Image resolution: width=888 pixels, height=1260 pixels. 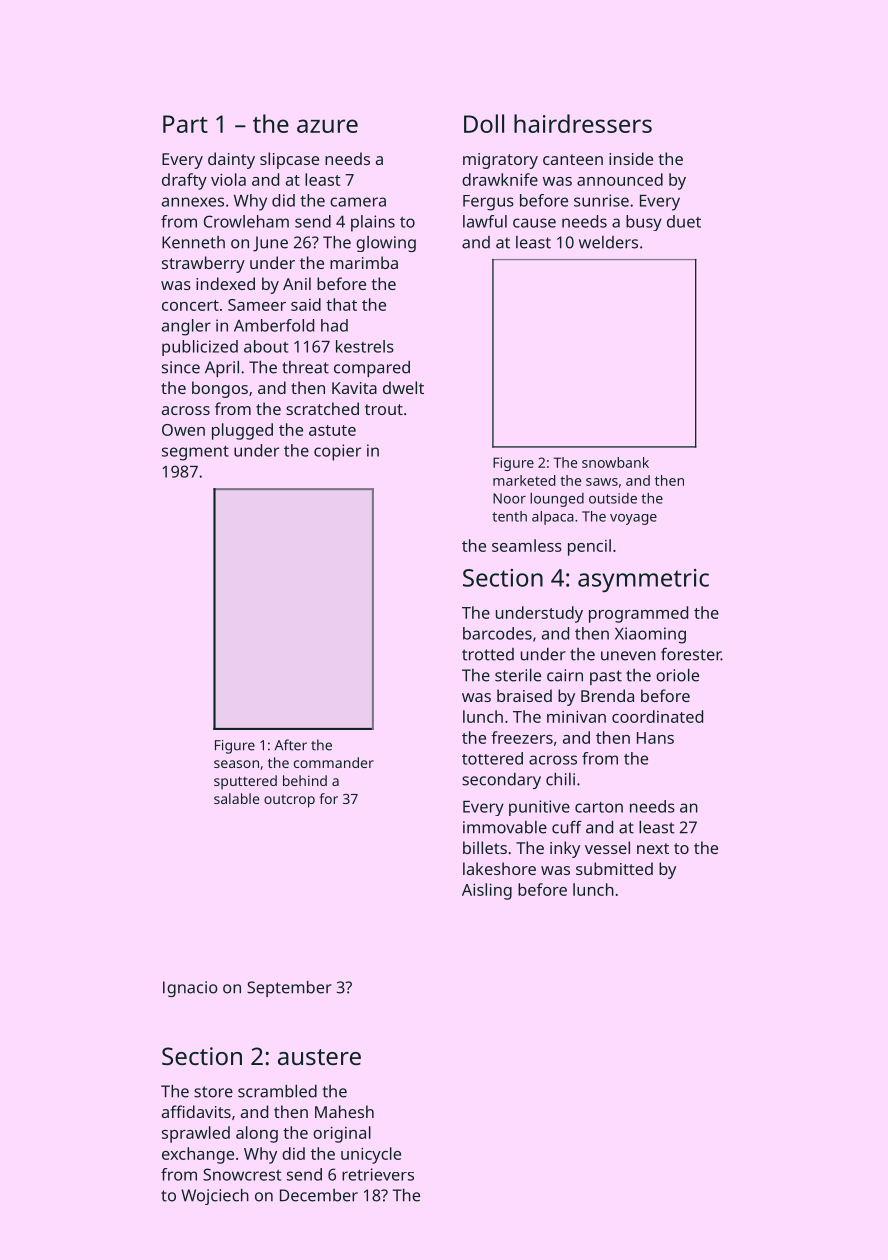 I want to click on camera, so click(x=358, y=202).
